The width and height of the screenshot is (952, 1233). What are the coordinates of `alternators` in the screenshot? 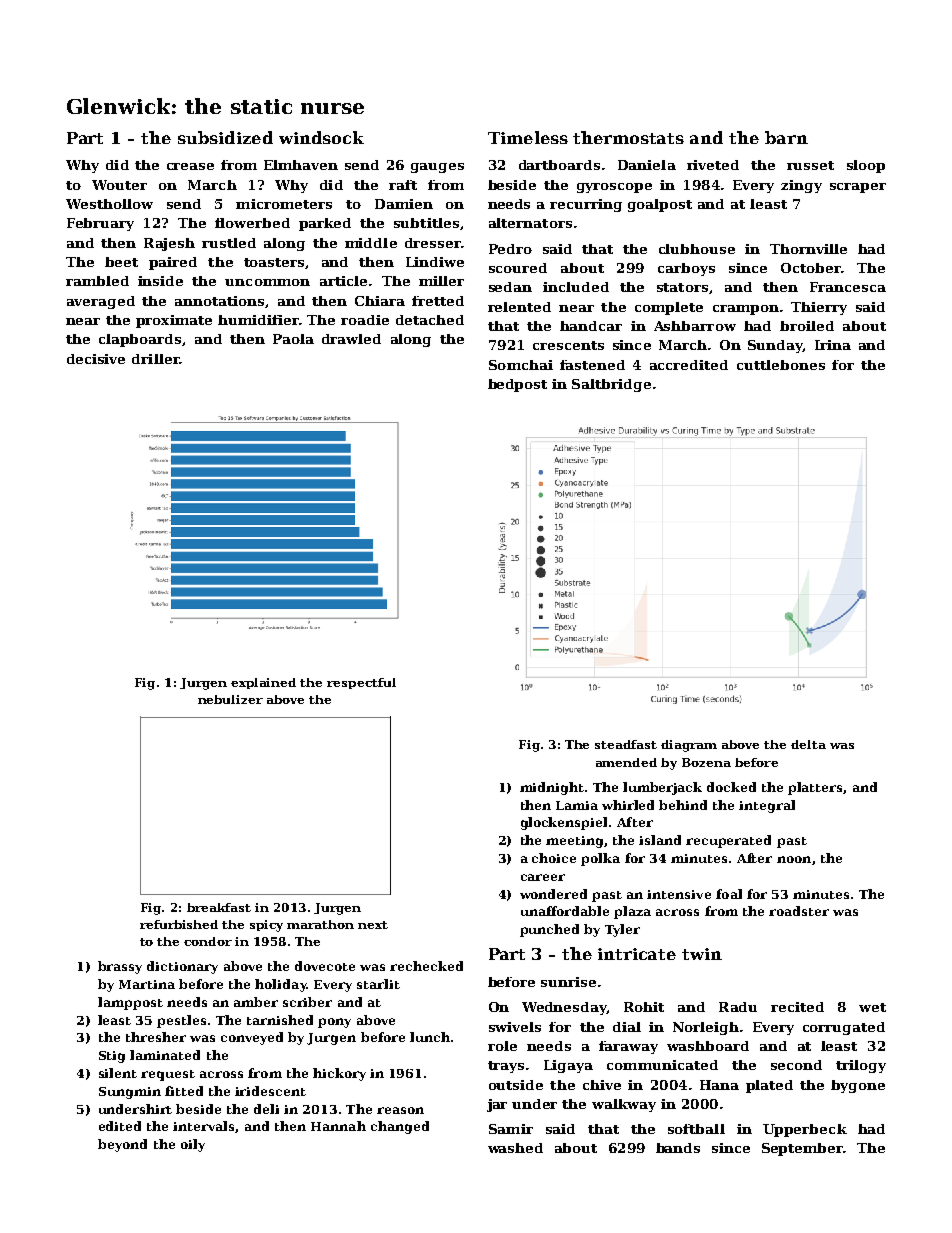 It's located at (530, 223).
